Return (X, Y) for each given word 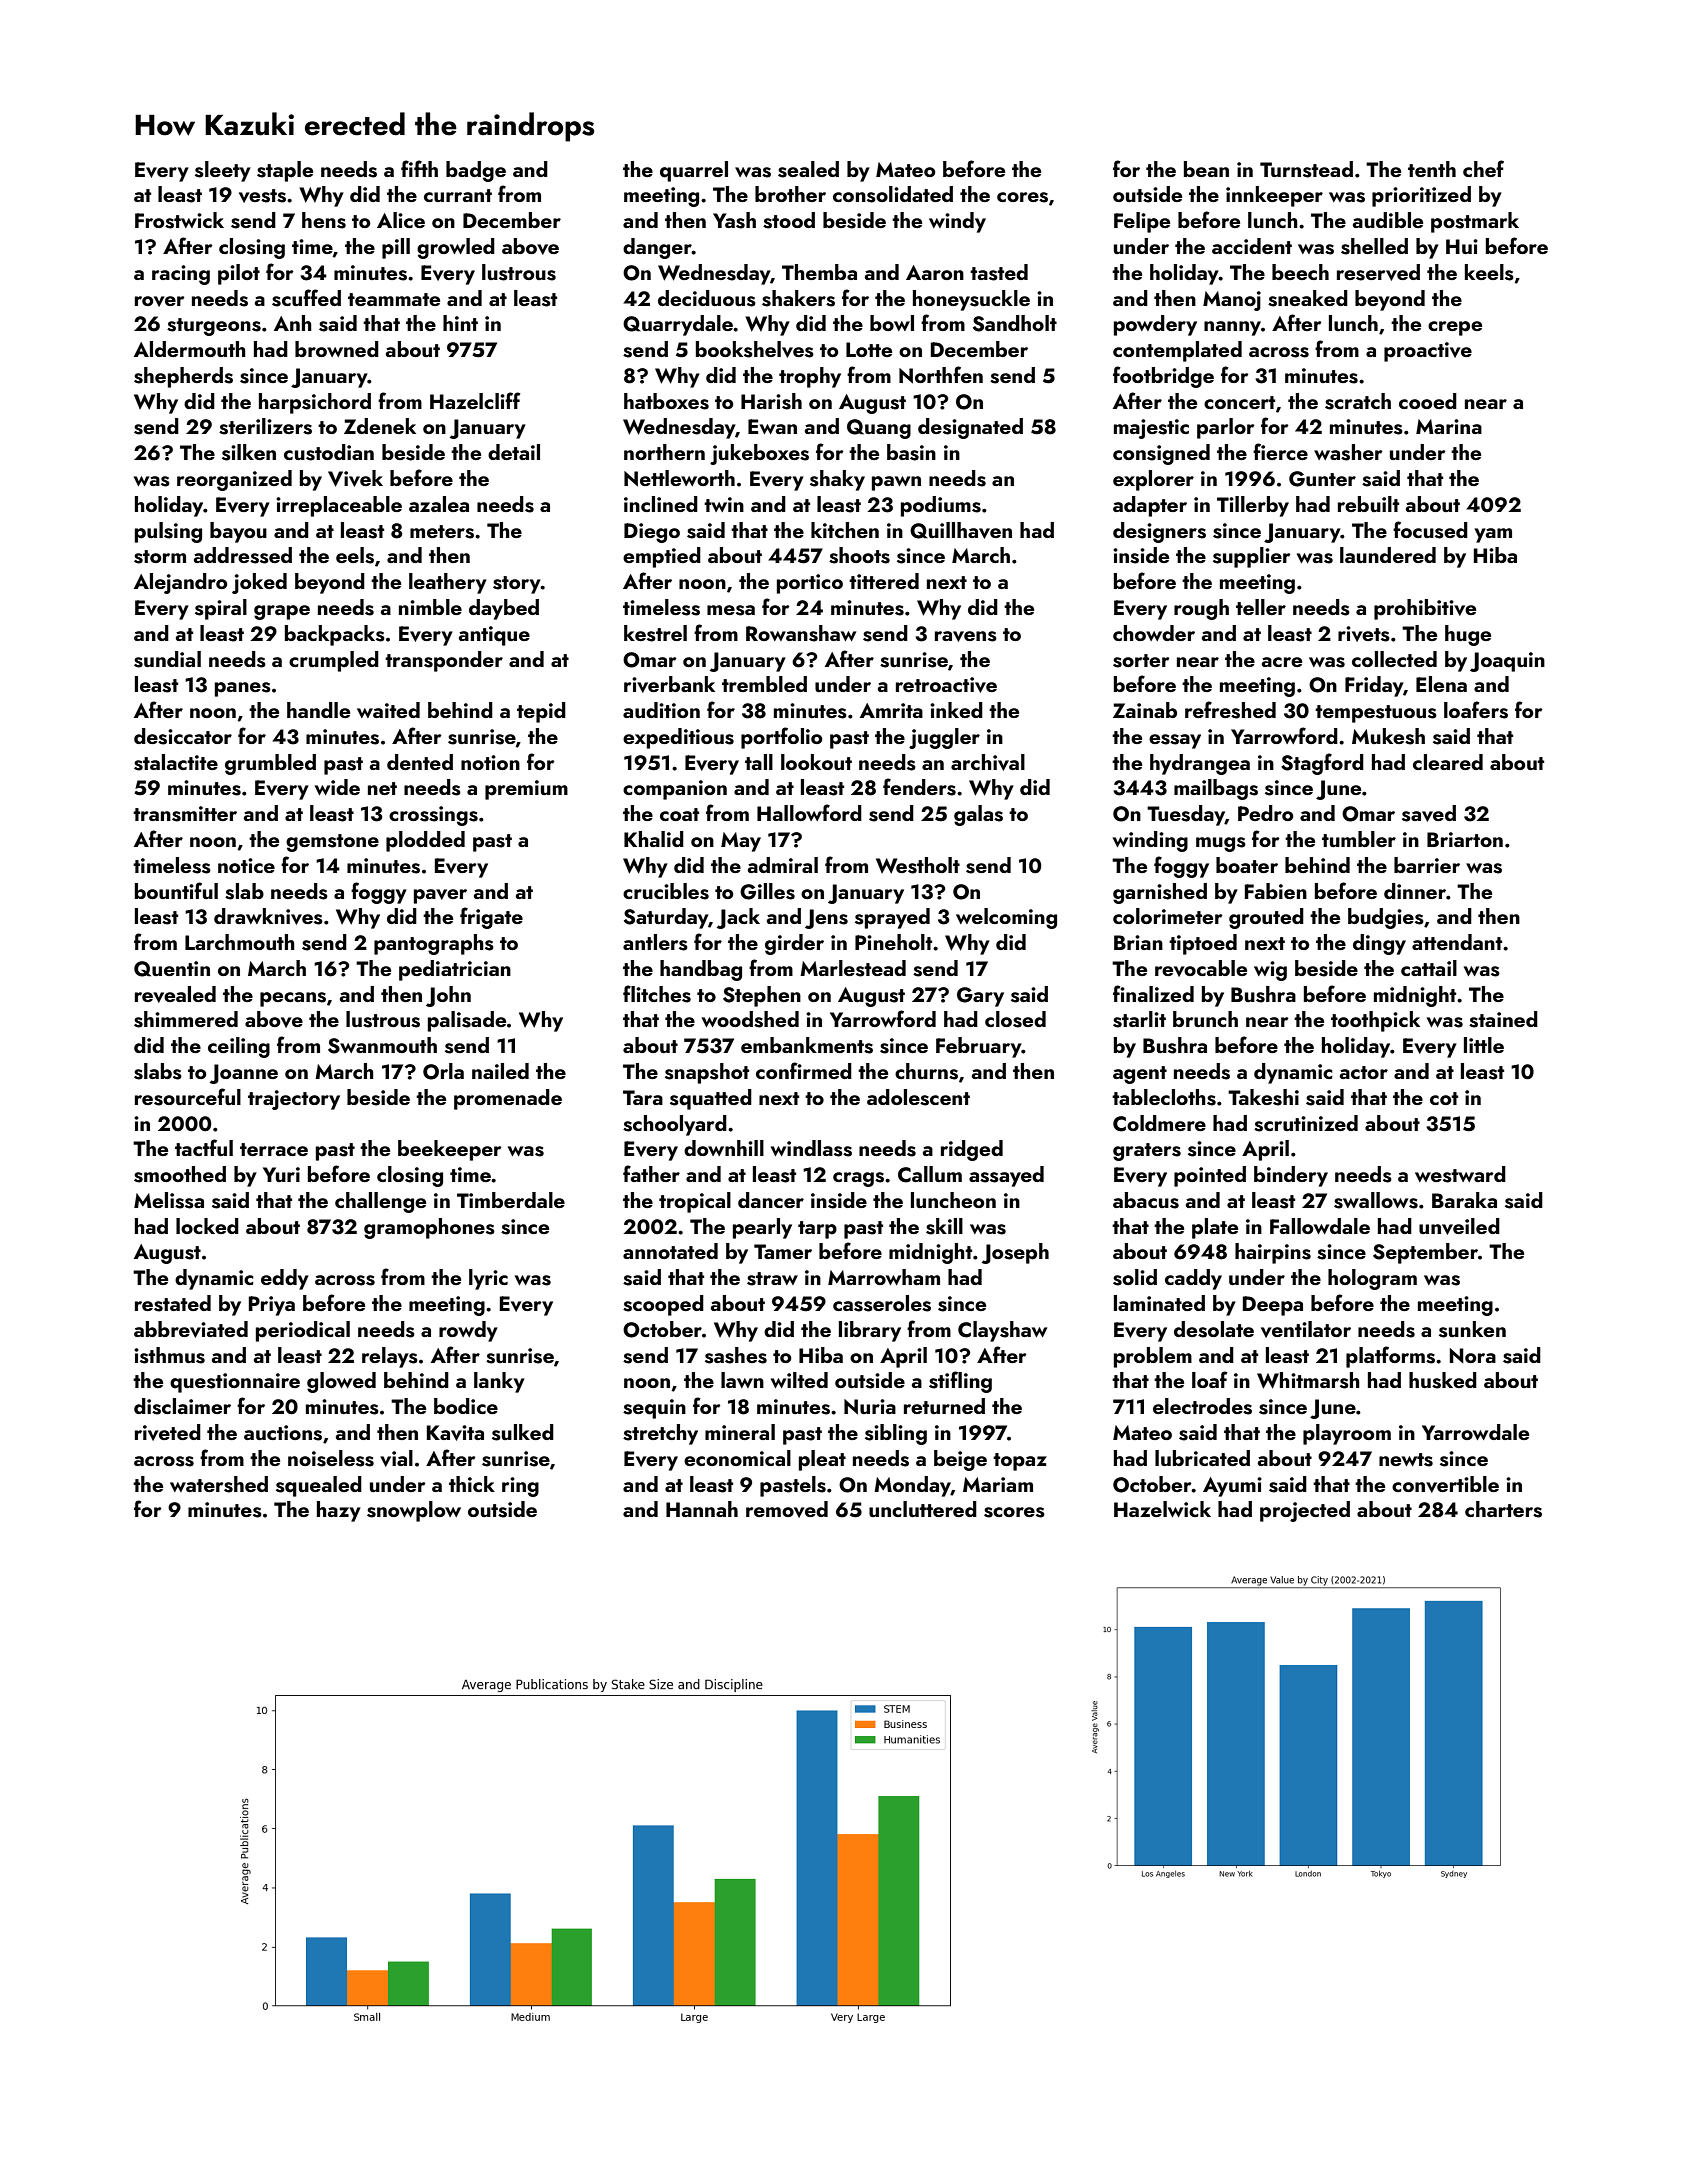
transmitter (185, 814)
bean (1206, 169)
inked (956, 710)
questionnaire (235, 1383)
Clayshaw (1002, 1331)
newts (1406, 1460)
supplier (1252, 557)
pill (396, 248)
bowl (892, 323)
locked (207, 1226)
